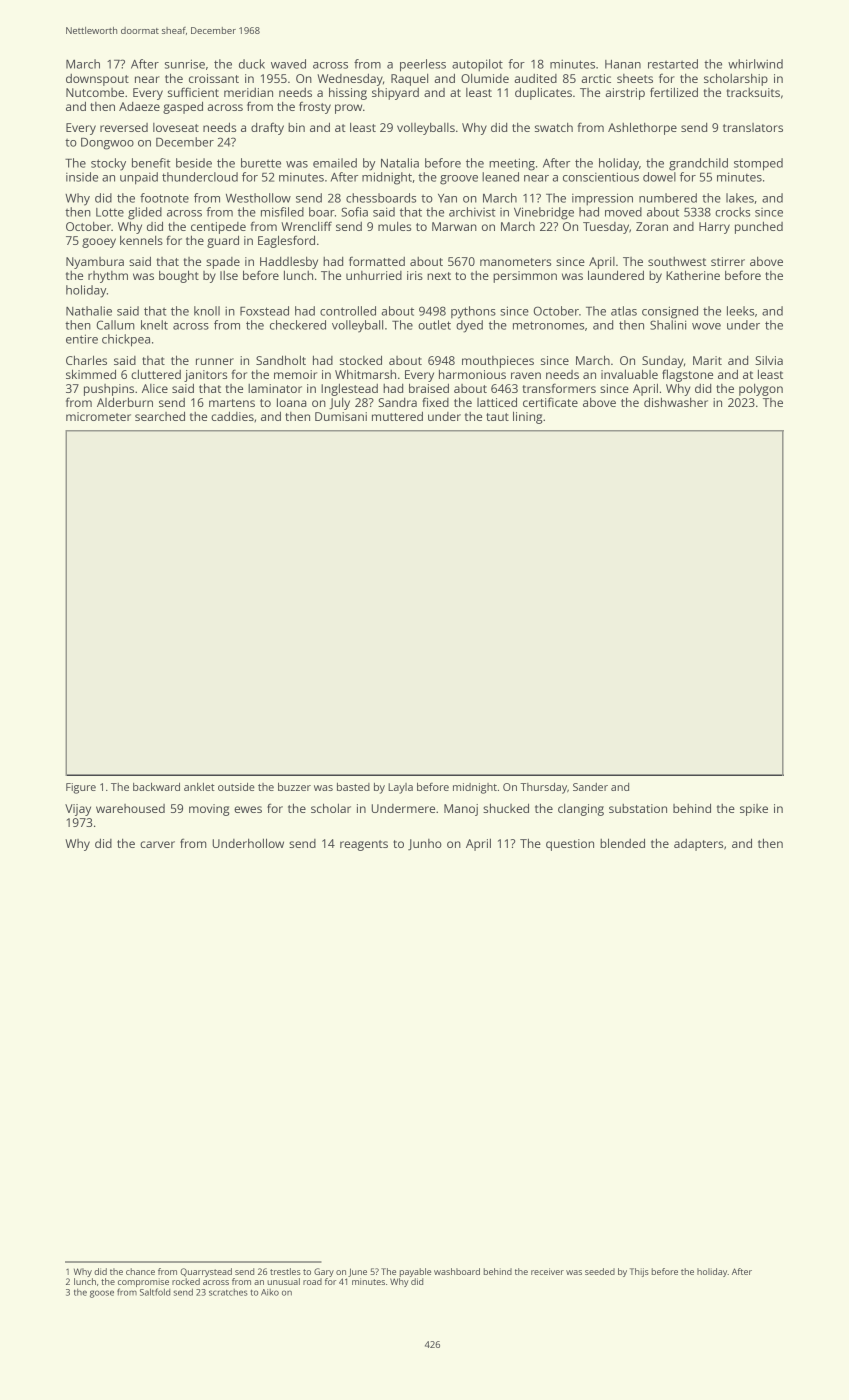  I want to click on Hanan, so click(623, 64).
